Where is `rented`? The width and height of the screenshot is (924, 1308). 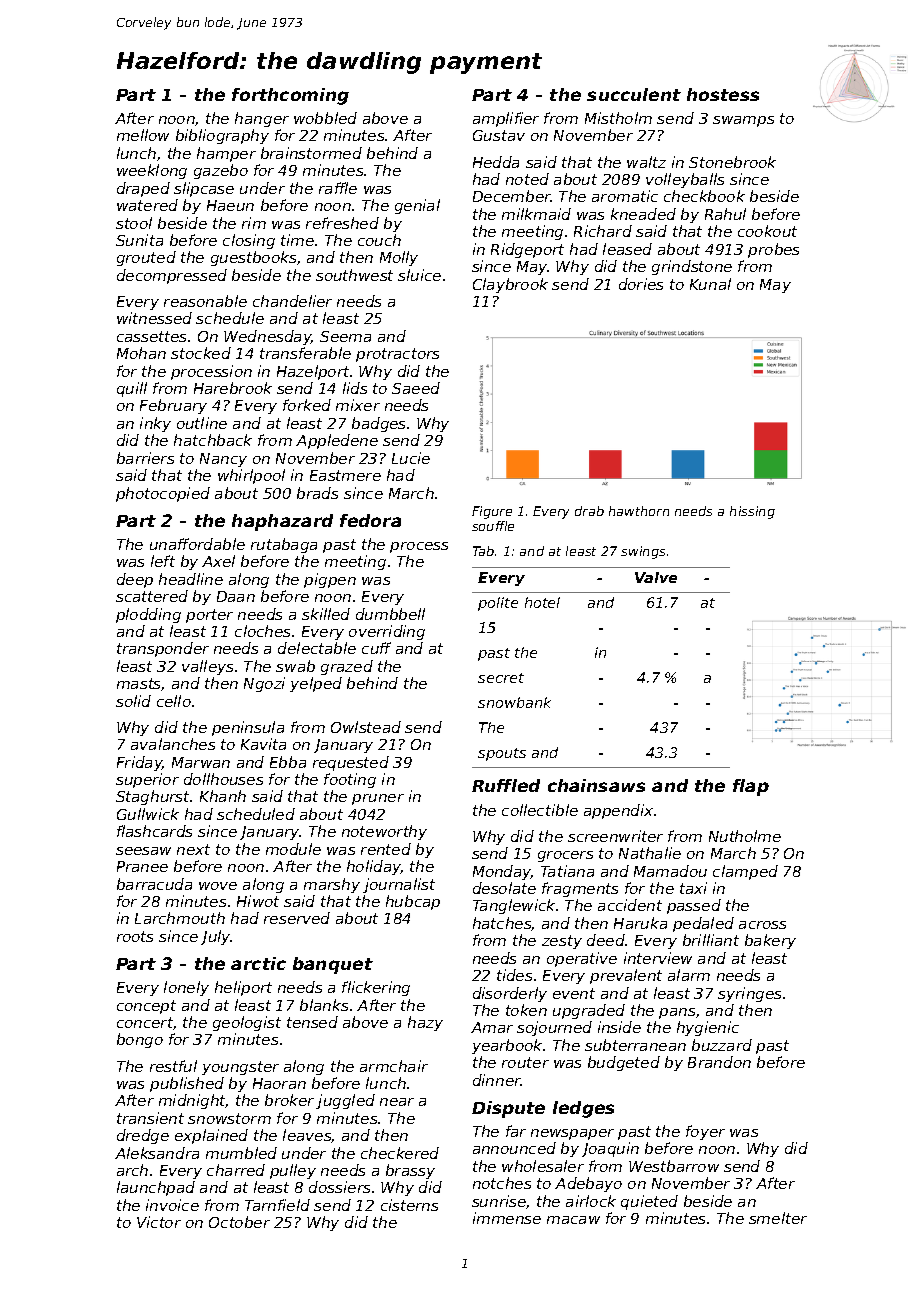
rented is located at coordinates (386, 849).
